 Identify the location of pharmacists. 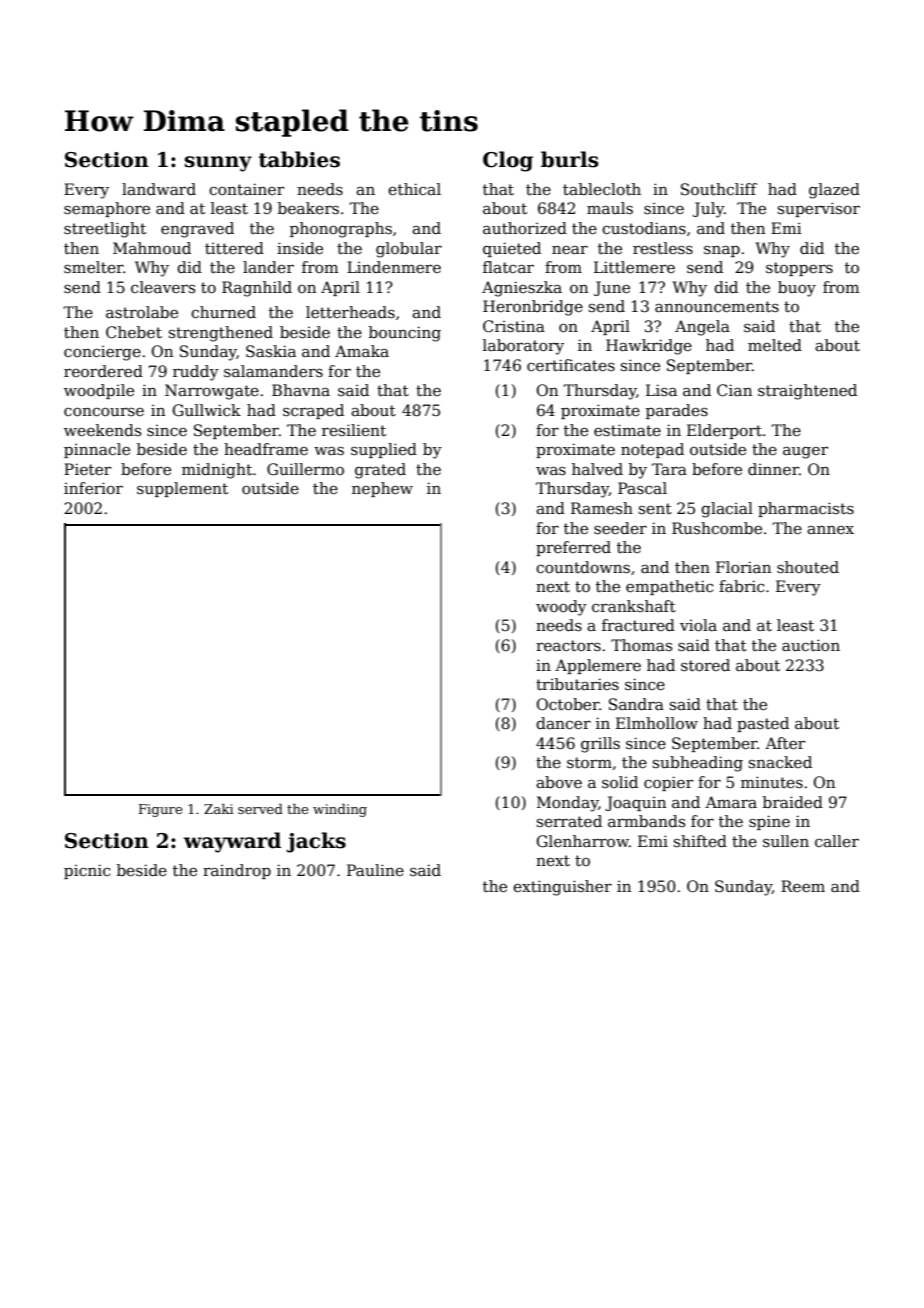
(806, 509).
